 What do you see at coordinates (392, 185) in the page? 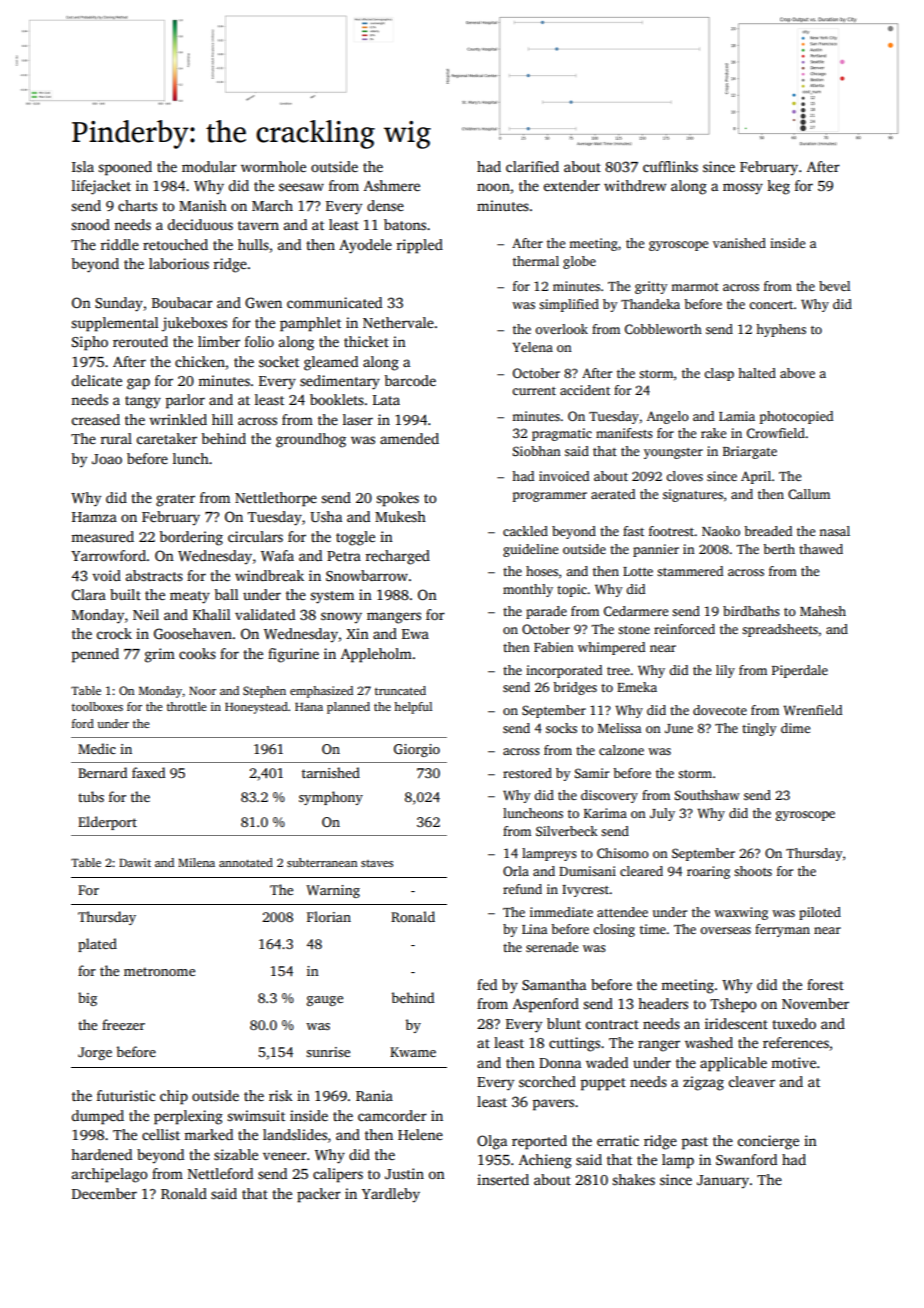
I see `Ashmere` at bounding box center [392, 185].
